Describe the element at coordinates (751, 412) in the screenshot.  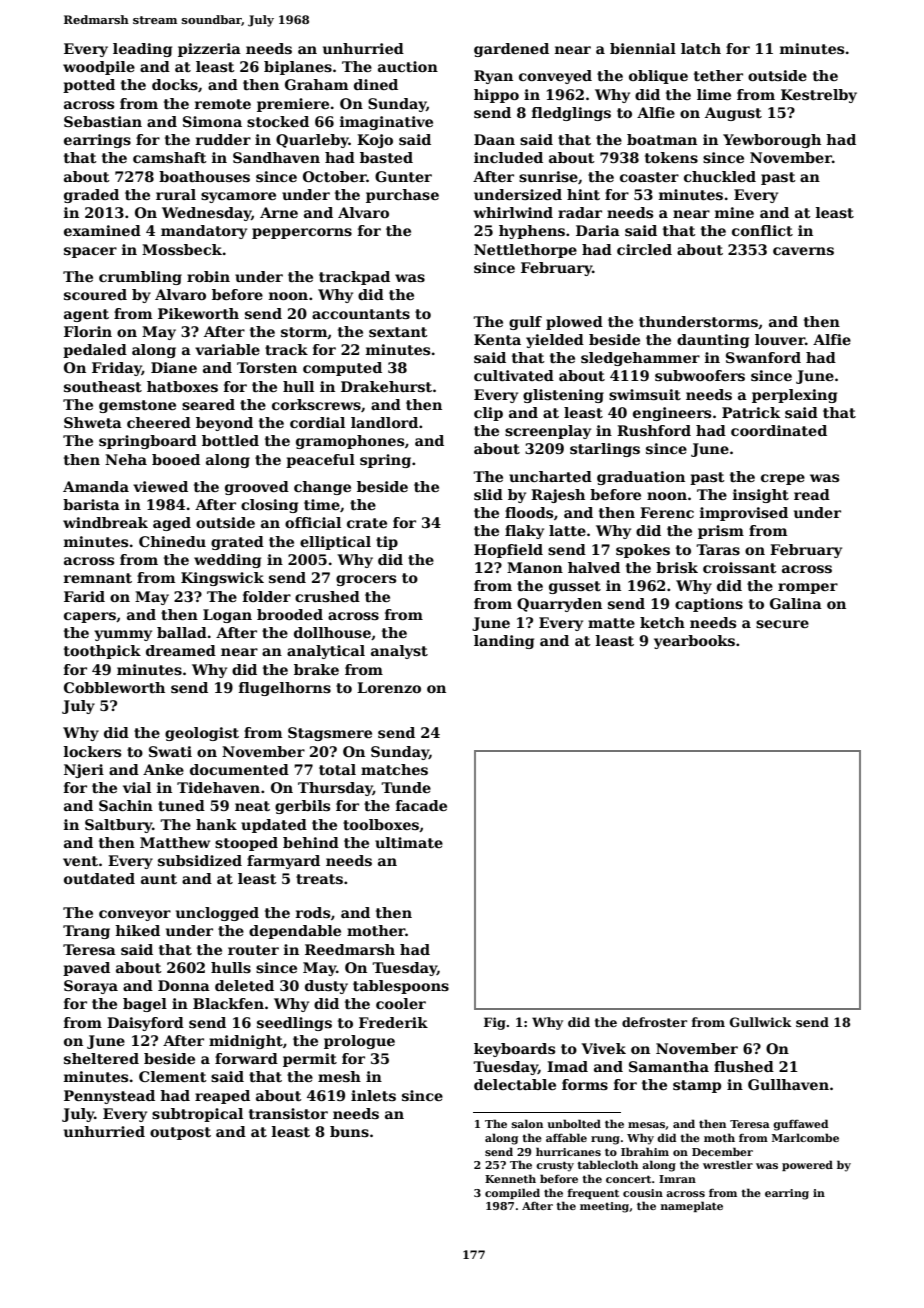
I see `Patrick` at that location.
